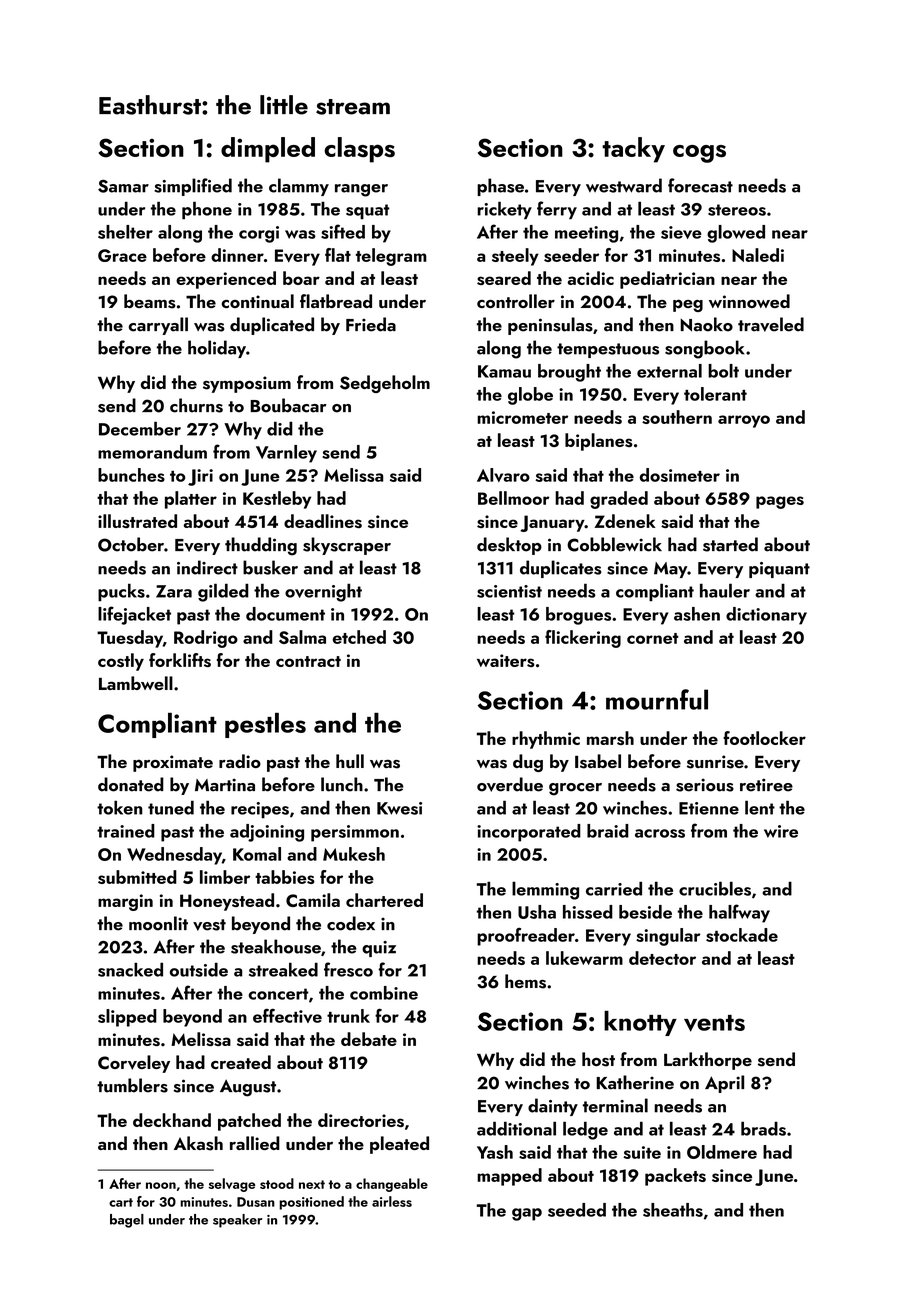 The width and height of the screenshot is (908, 1316). What do you see at coordinates (681, 232) in the screenshot?
I see `sieve` at bounding box center [681, 232].
